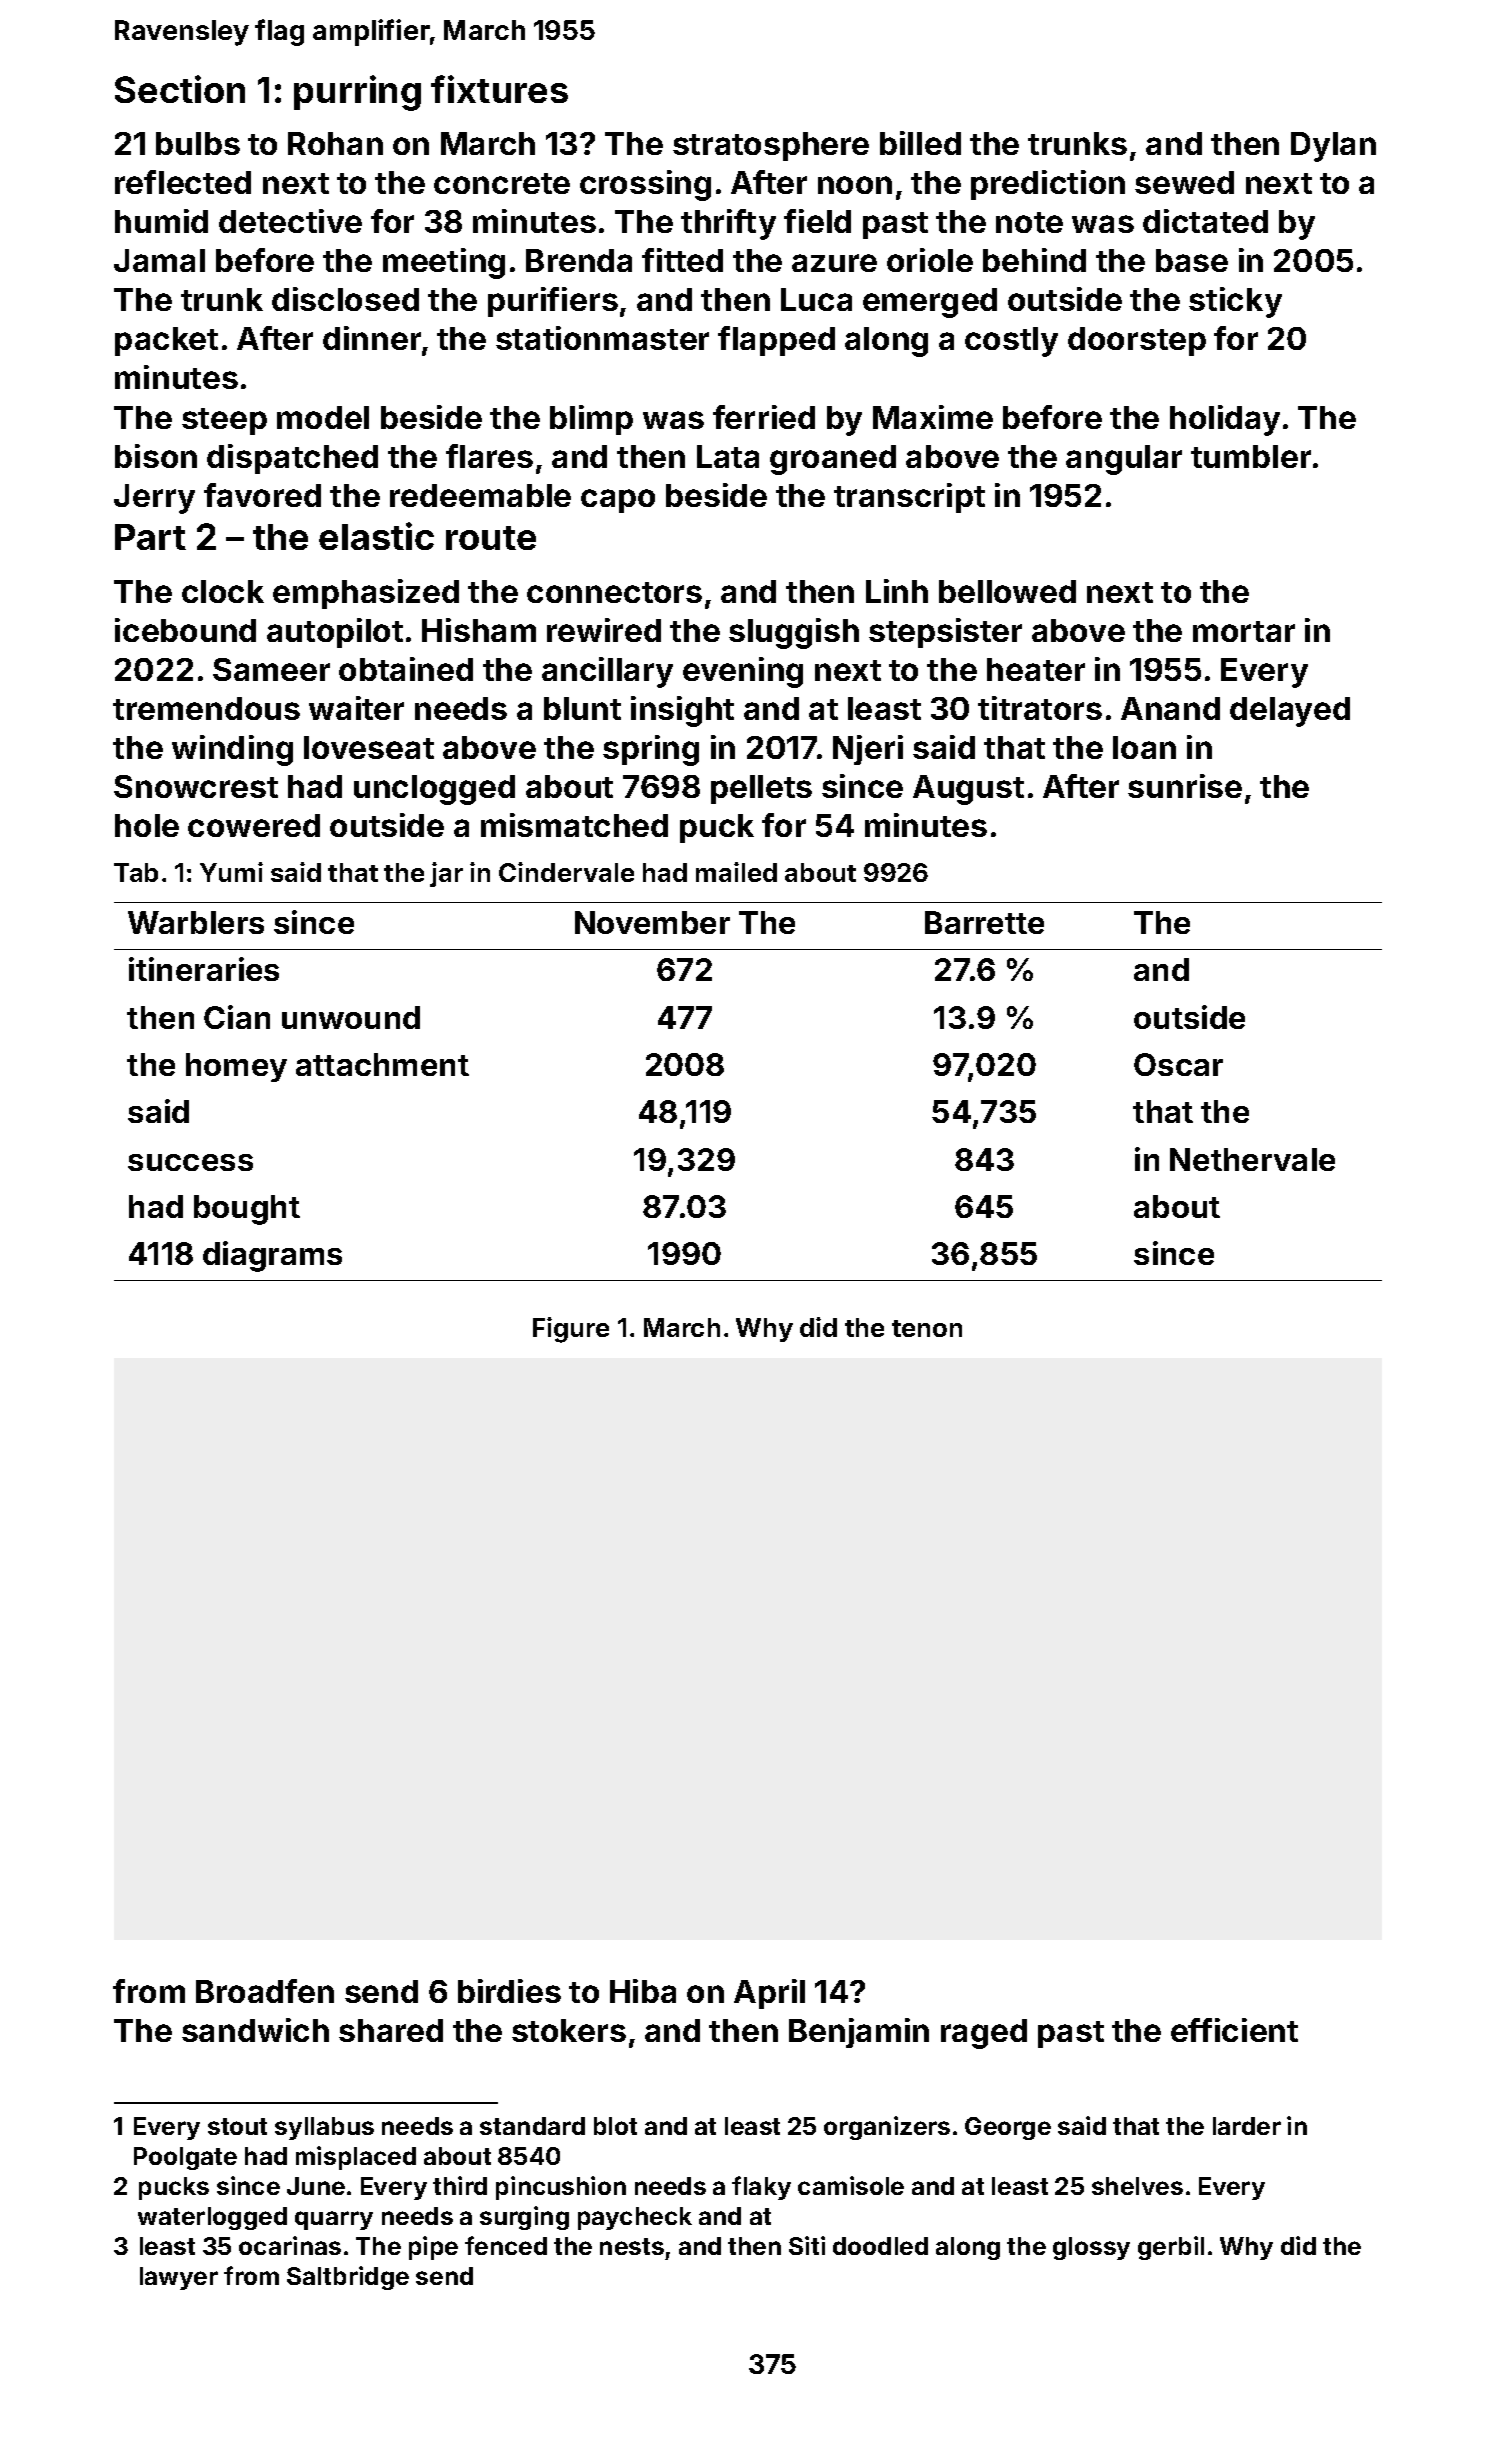 This screenshot has width=1496, height=2464. I want to click on diagrams, so click(272, 1256).
